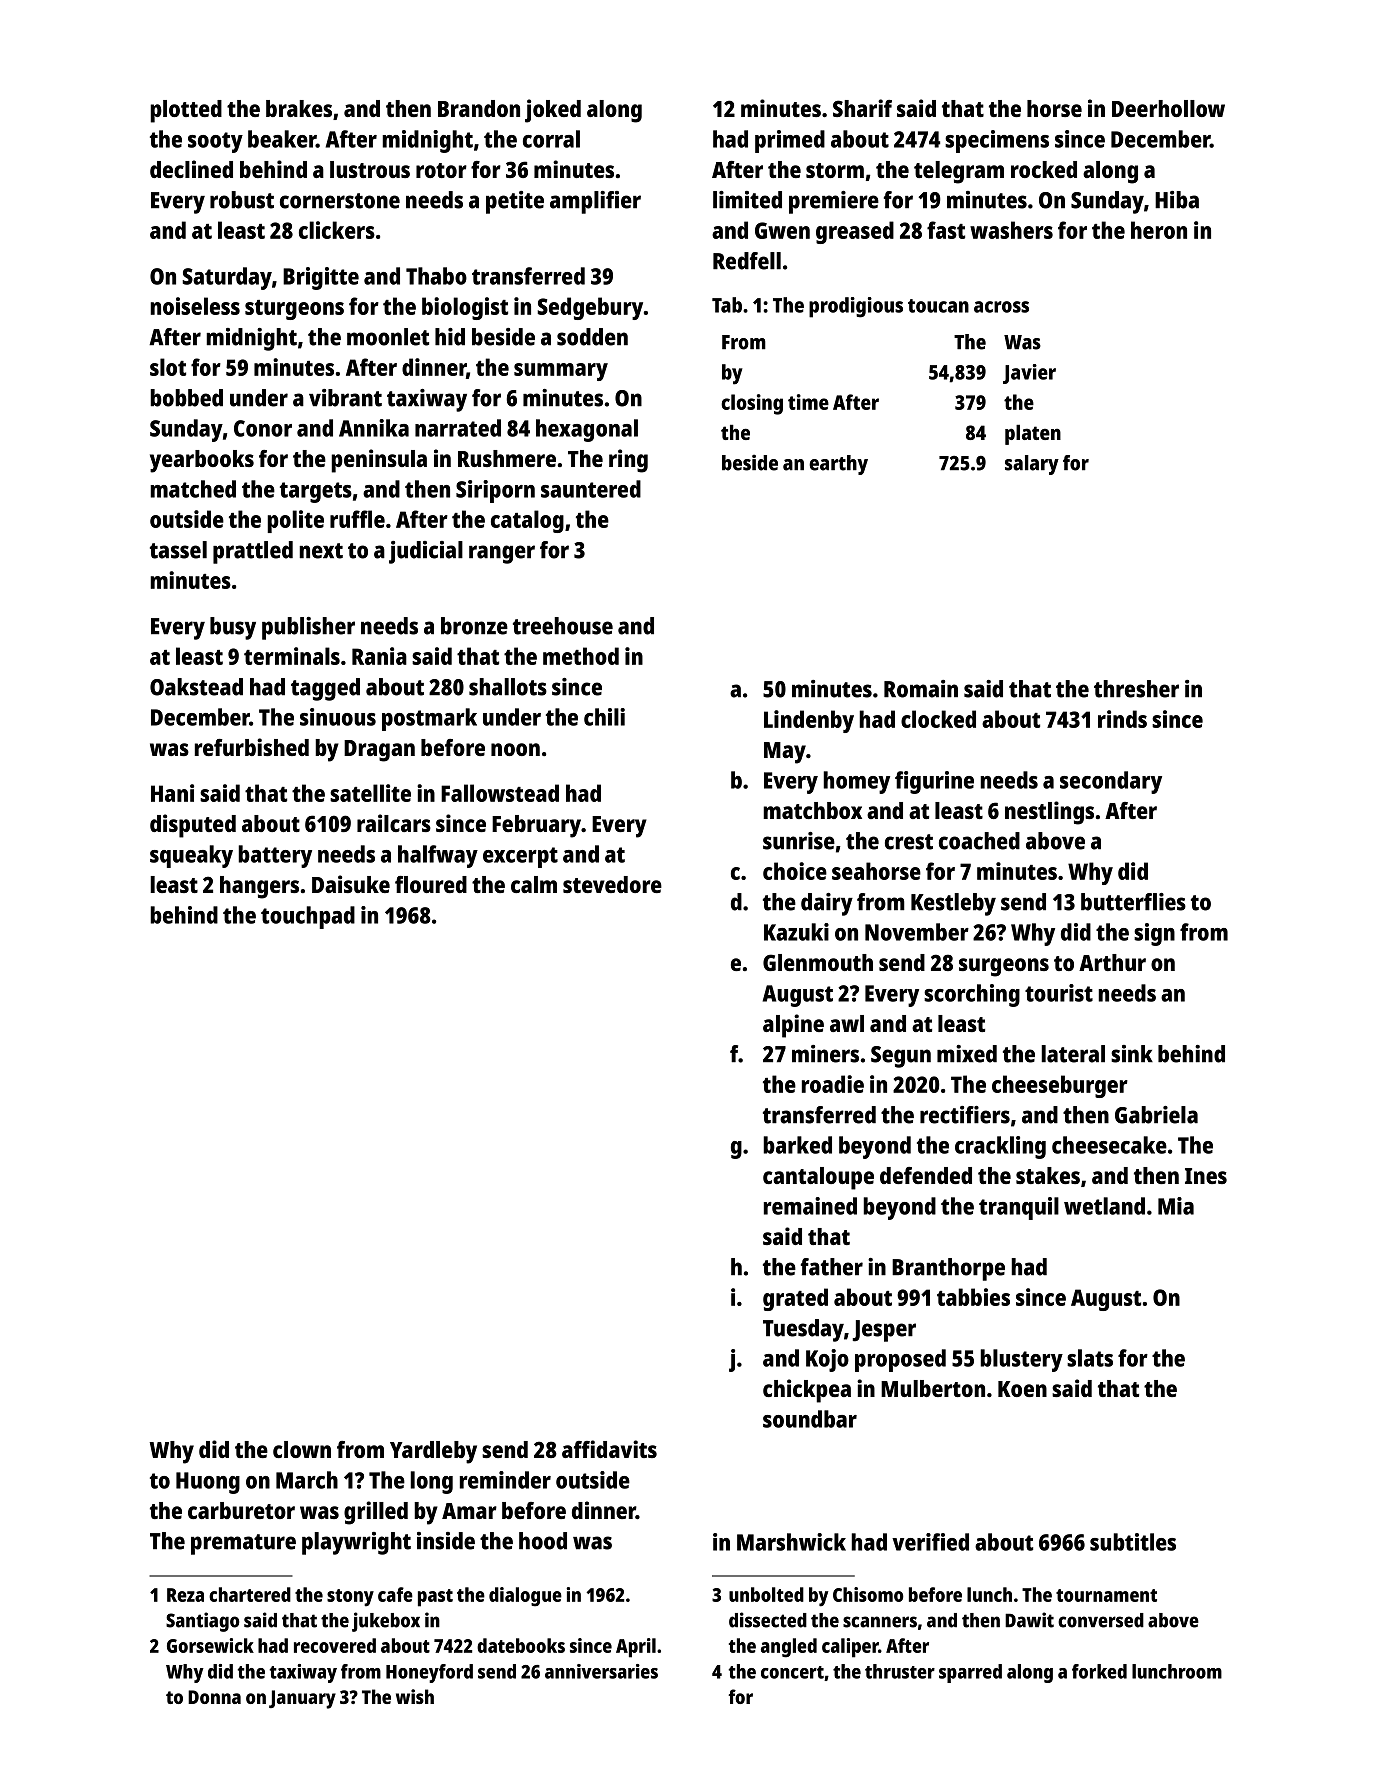 The width and height of the image is (1380, 1785). Describe the element at coordinates (195, 306) in the image. I see `noiseless` at that location.
